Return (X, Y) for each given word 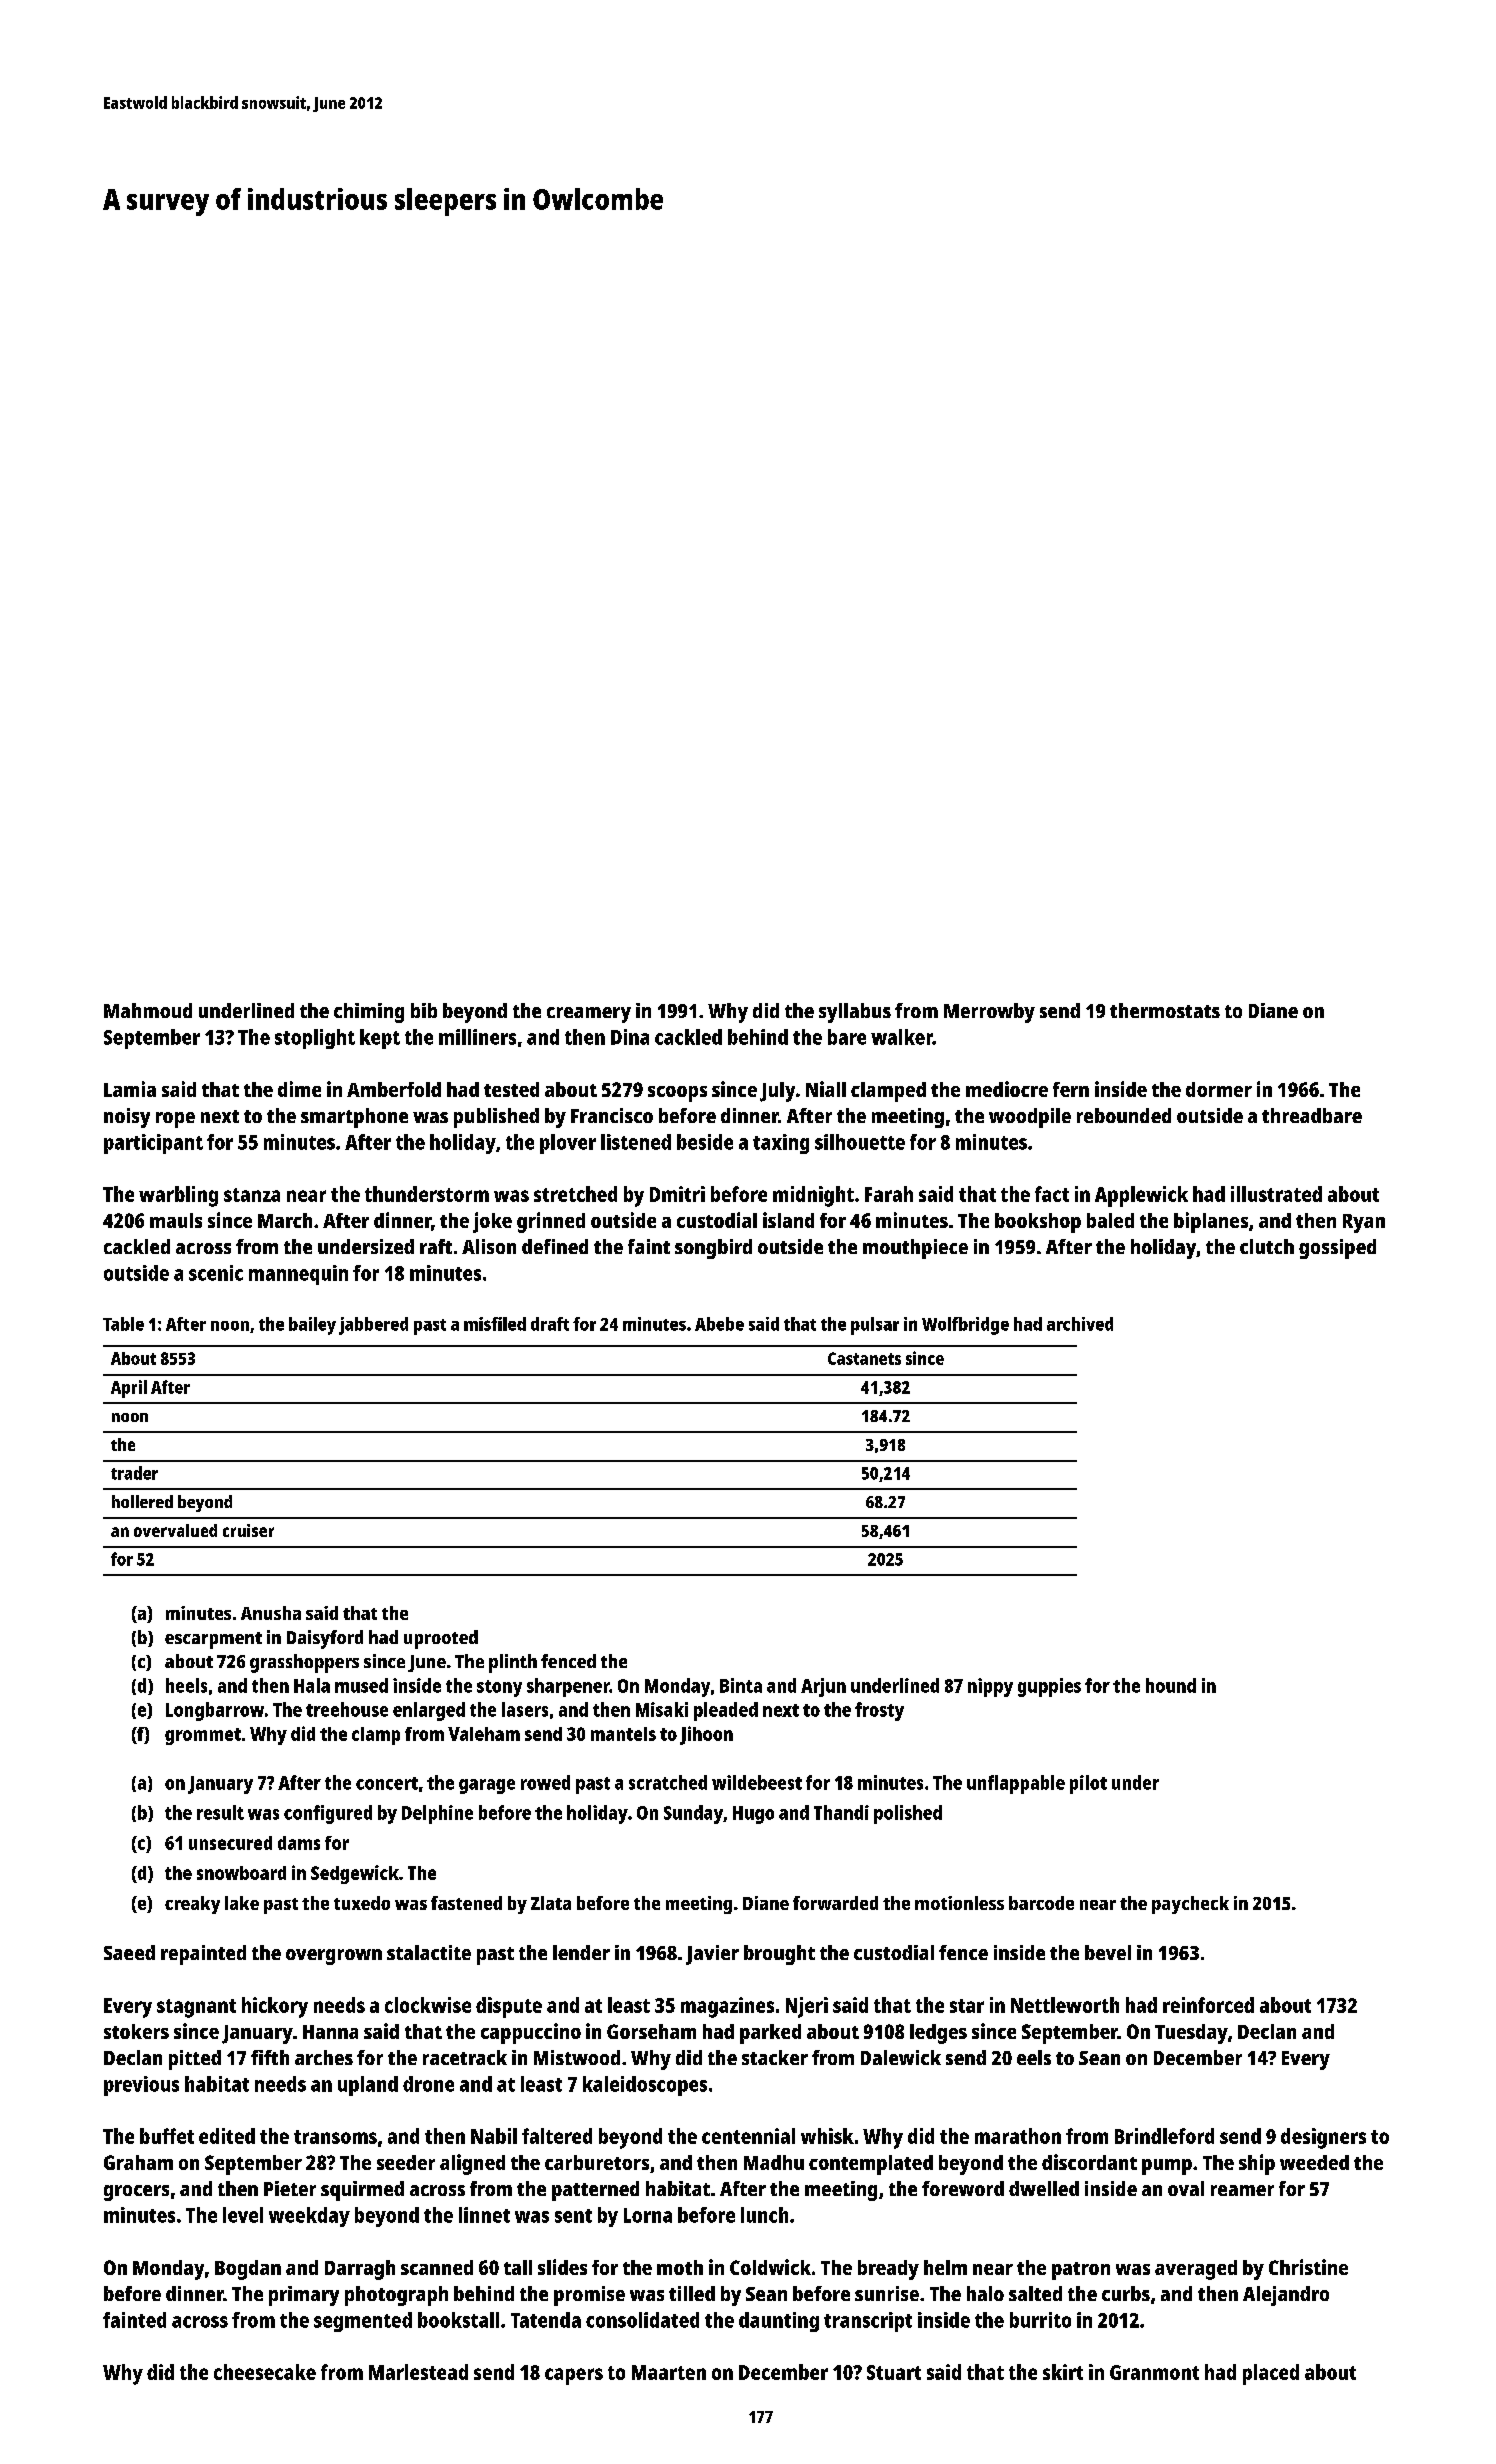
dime (299, 1089)
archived (1080, 1324)
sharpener (568, 1687)
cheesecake (265, 2372)
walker (902, 1037)
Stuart (894, 2372)
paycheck (1190, 1905)
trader (134, 1473)
